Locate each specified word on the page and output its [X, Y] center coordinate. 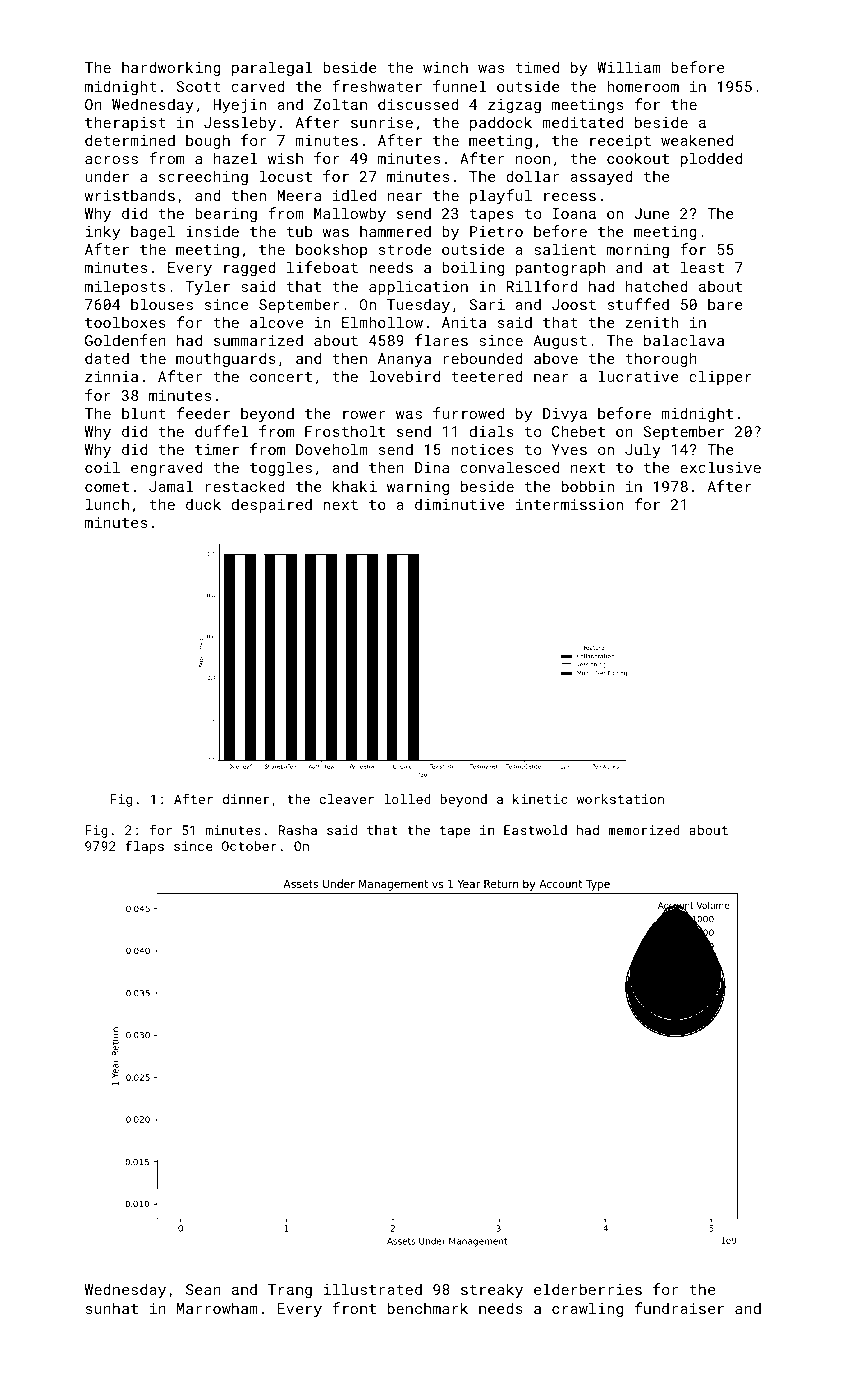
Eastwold [535, 830]
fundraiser [679, 1308]
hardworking [171, 68]
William [629, 67]
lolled [407, 799]
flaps [144, 847]
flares [441, 340]
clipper [720, 377]
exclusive [720, 467]
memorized [644, 830]
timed [537, 67]
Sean [203, 1289]
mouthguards [226, 359]
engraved [166, 468]
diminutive [460, 504]
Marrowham [217, 1308]
